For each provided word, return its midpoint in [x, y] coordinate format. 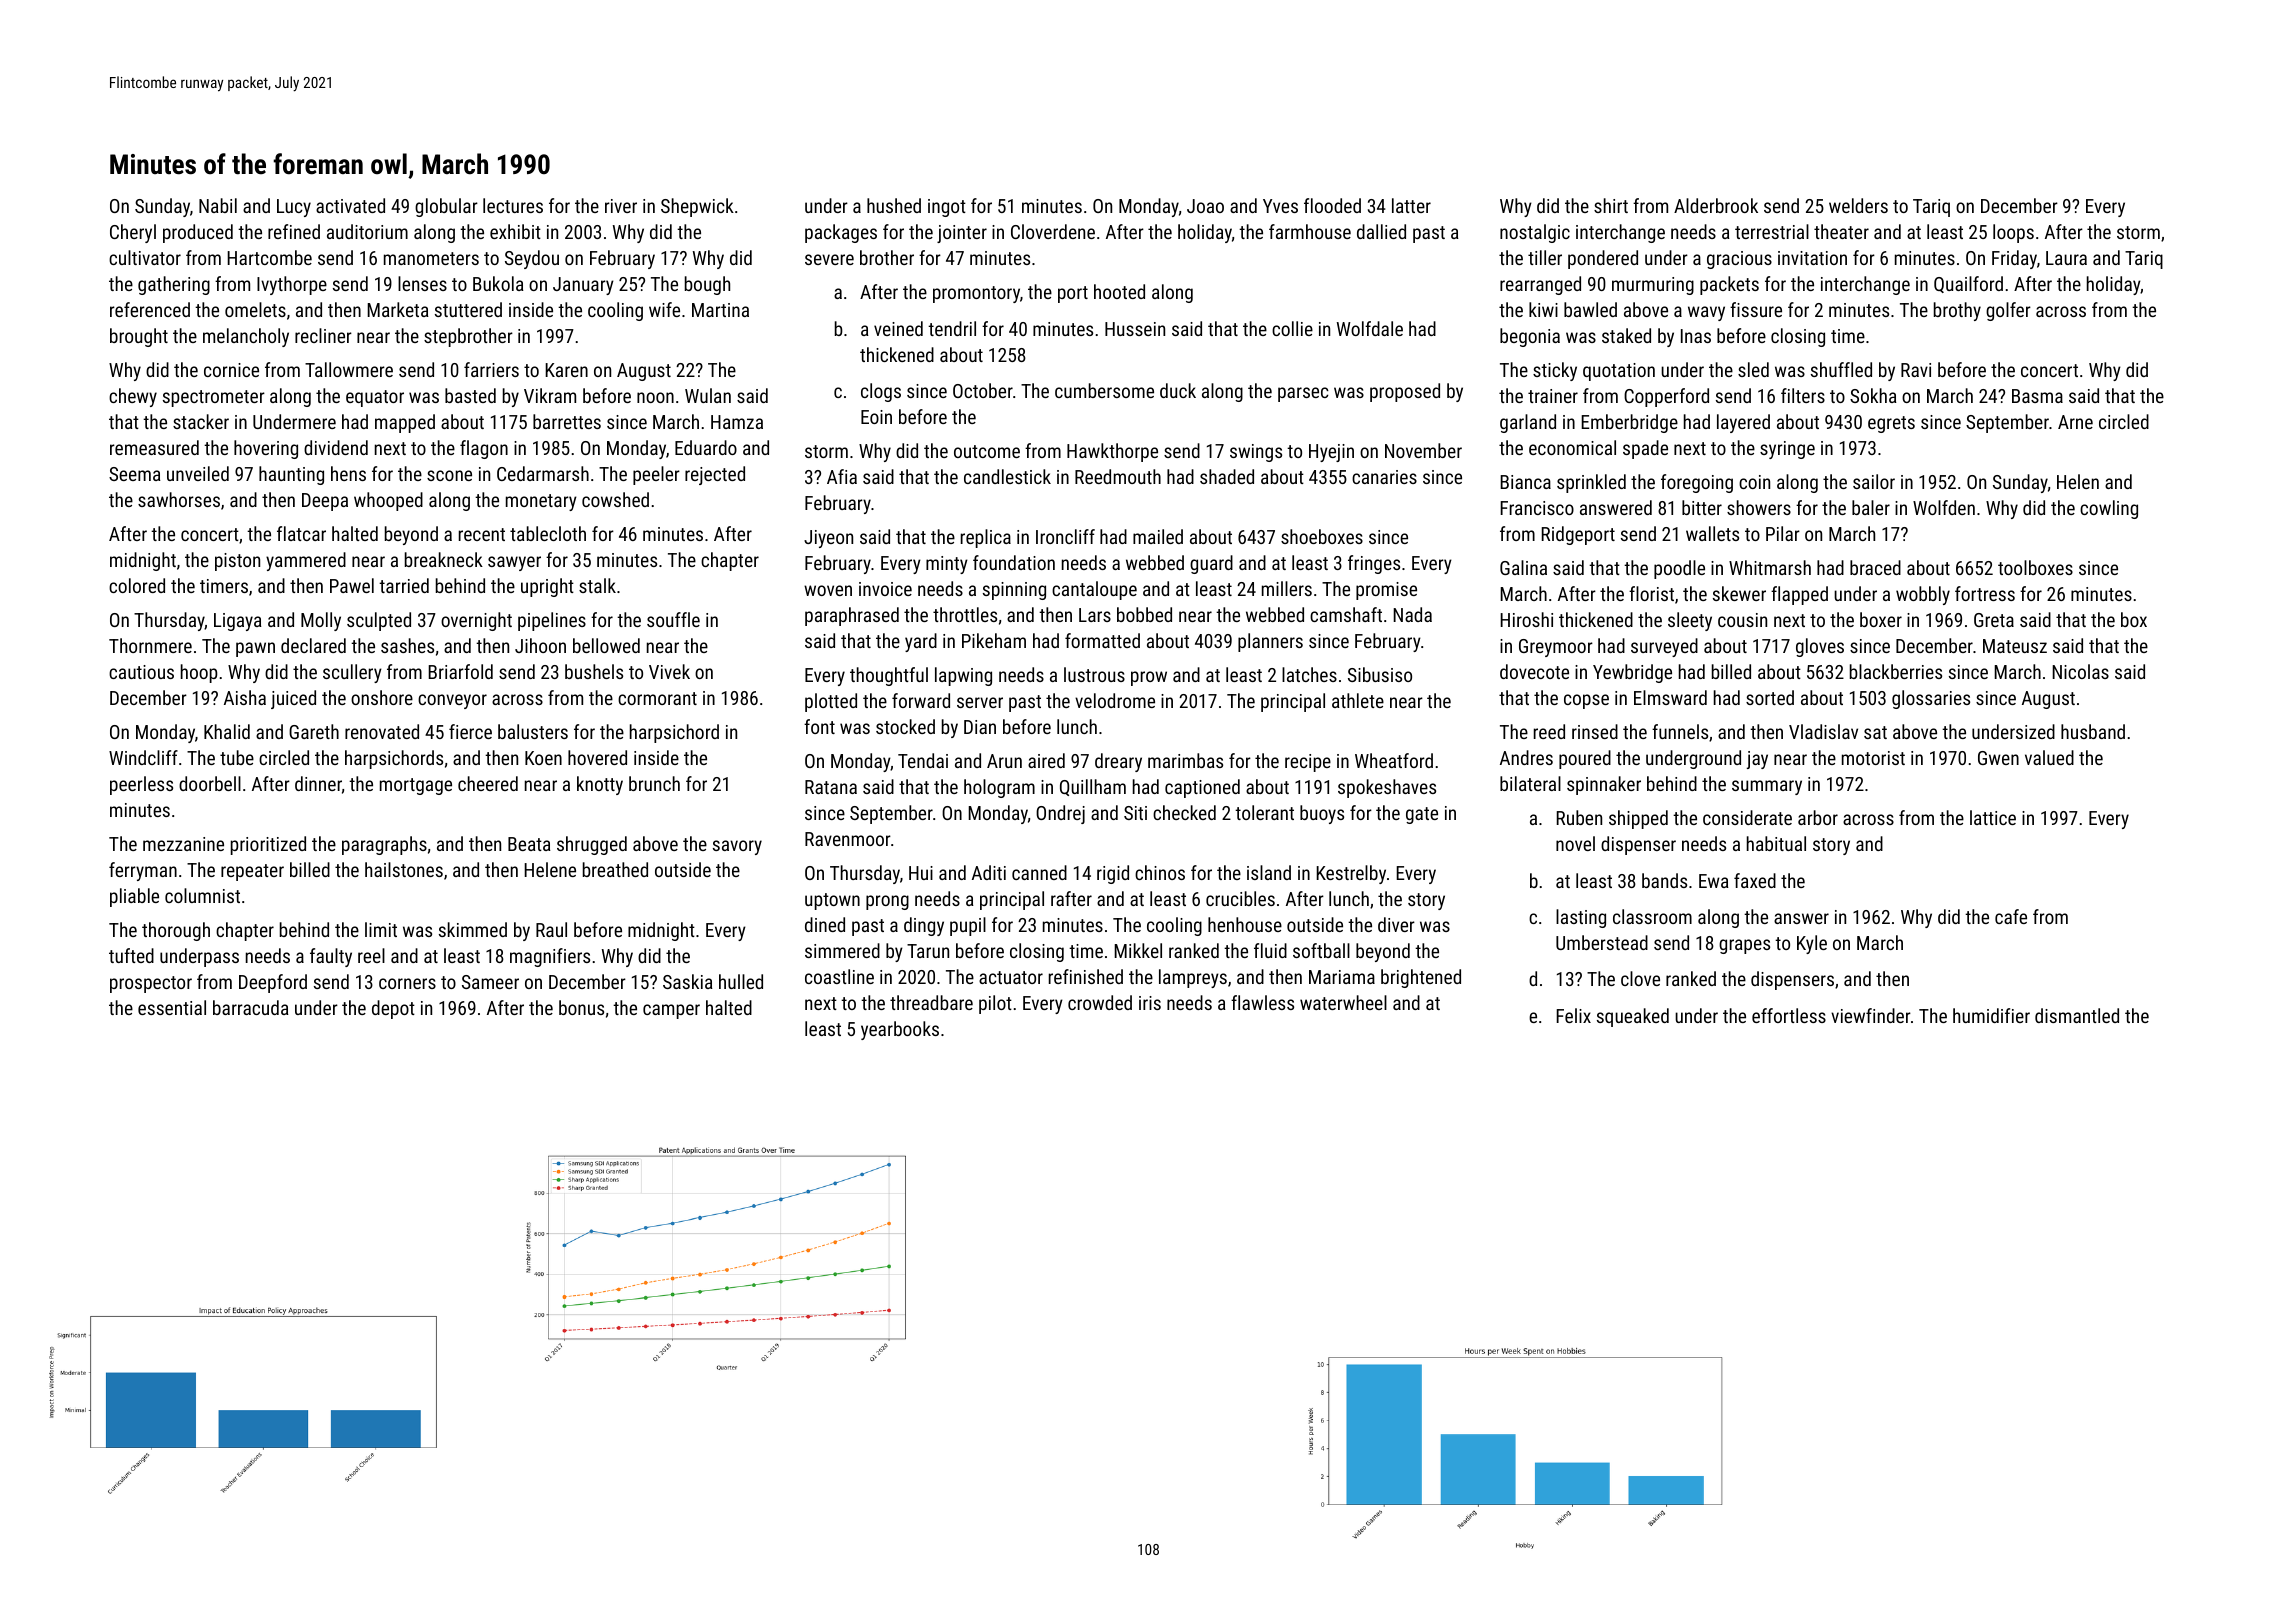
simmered [842, 950]
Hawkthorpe [1112, 452]
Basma [2037, 396]
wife [664, 309]
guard [1211, 564]
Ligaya [238, 622]
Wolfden [1944, 507]
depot [393, 1009]
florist [1651, 593]
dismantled [2077, 1015]
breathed [615, 869]
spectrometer [214, 398]
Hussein [1135, 329]
